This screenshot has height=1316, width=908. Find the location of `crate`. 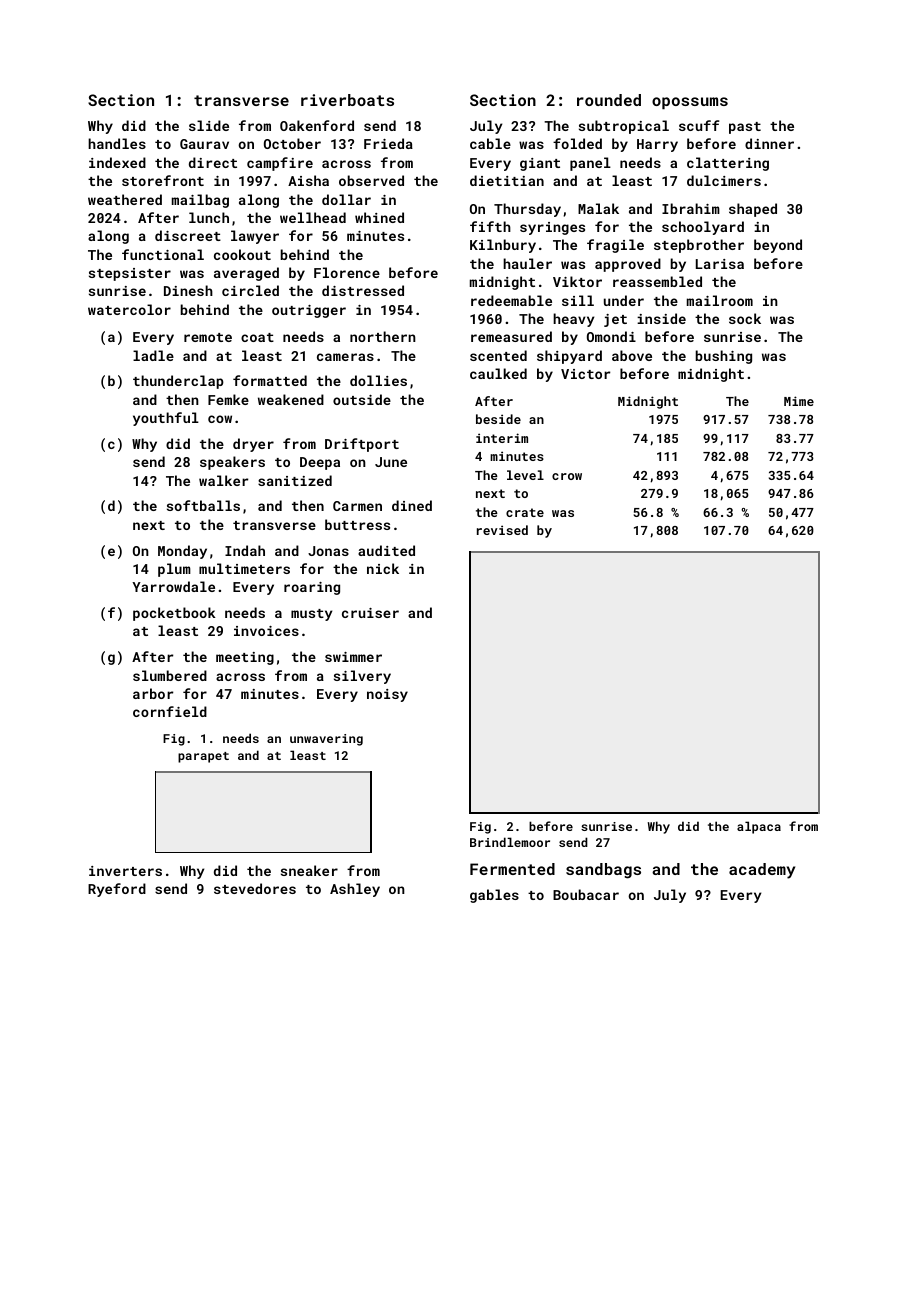

crate is located at coordinates (525, 512).
